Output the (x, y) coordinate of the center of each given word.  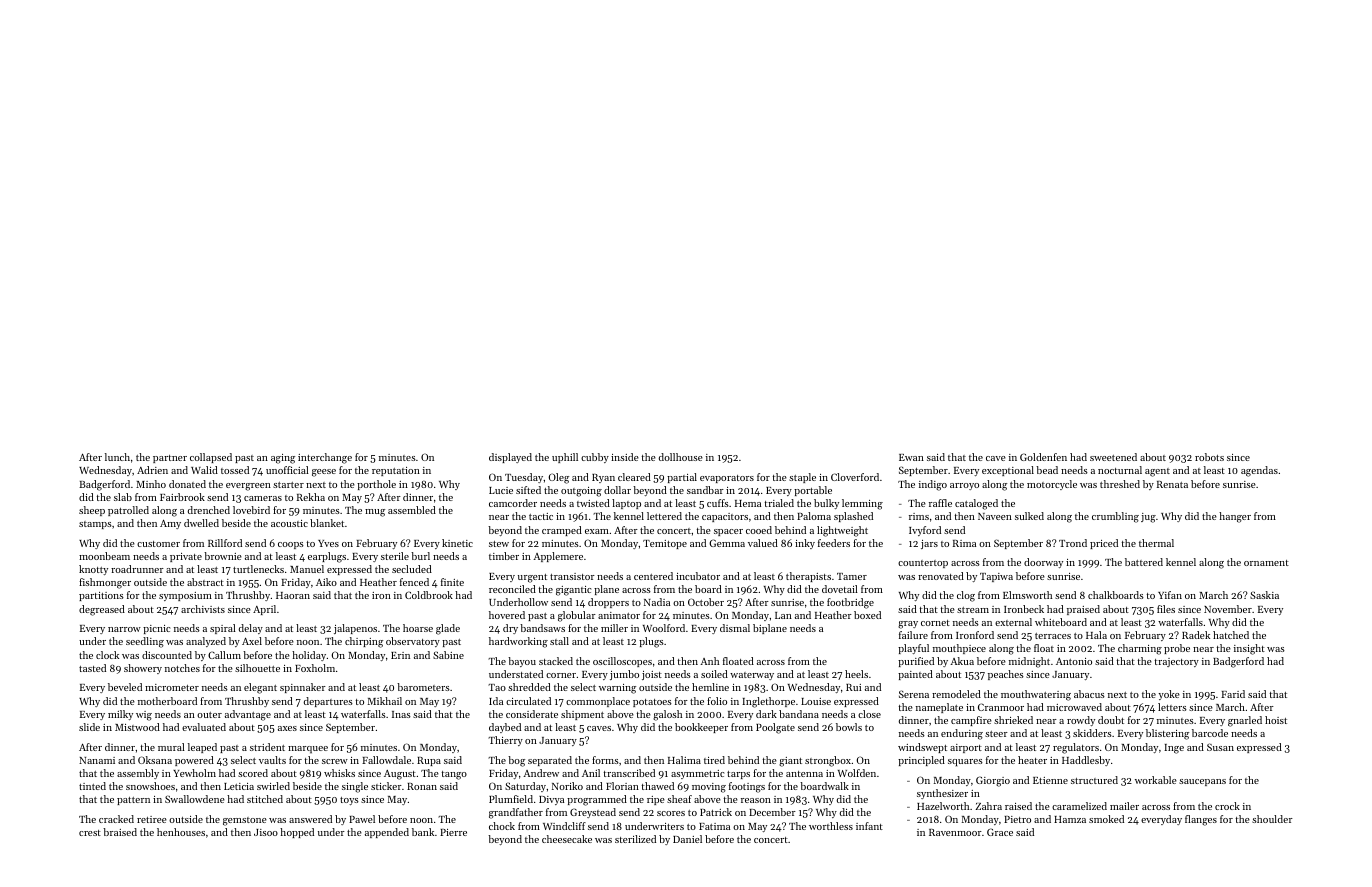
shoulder (1272, 819)
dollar (617, 490)
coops (291, 545)
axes (287, 728)
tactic (541, 516)
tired (714, 760)
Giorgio (993, 781)
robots (1209, 457)
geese (324, 473)
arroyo (964, 486)
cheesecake (567, 839)
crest (90, 833)
